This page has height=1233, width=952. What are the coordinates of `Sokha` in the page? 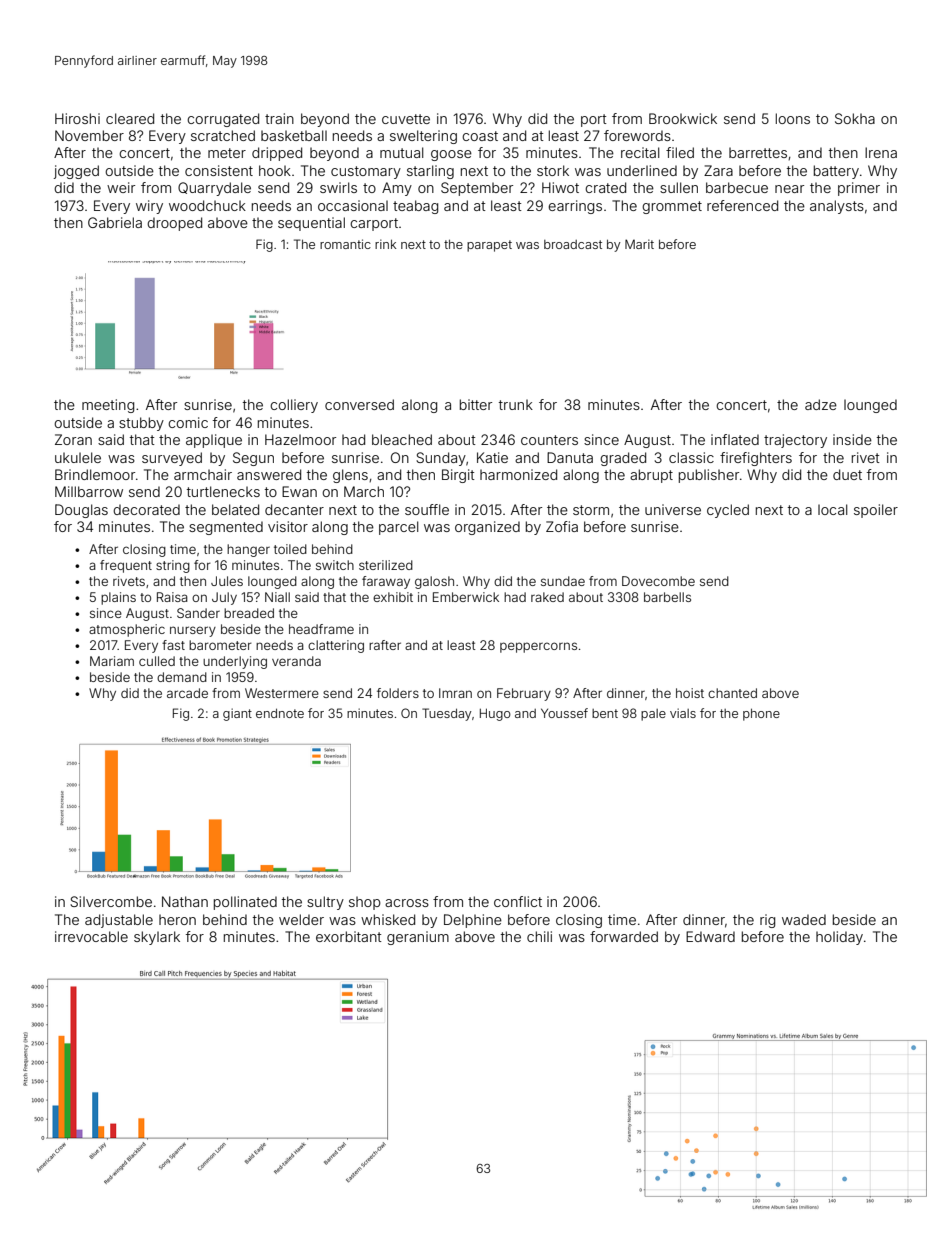 It's located at (855, 118).
